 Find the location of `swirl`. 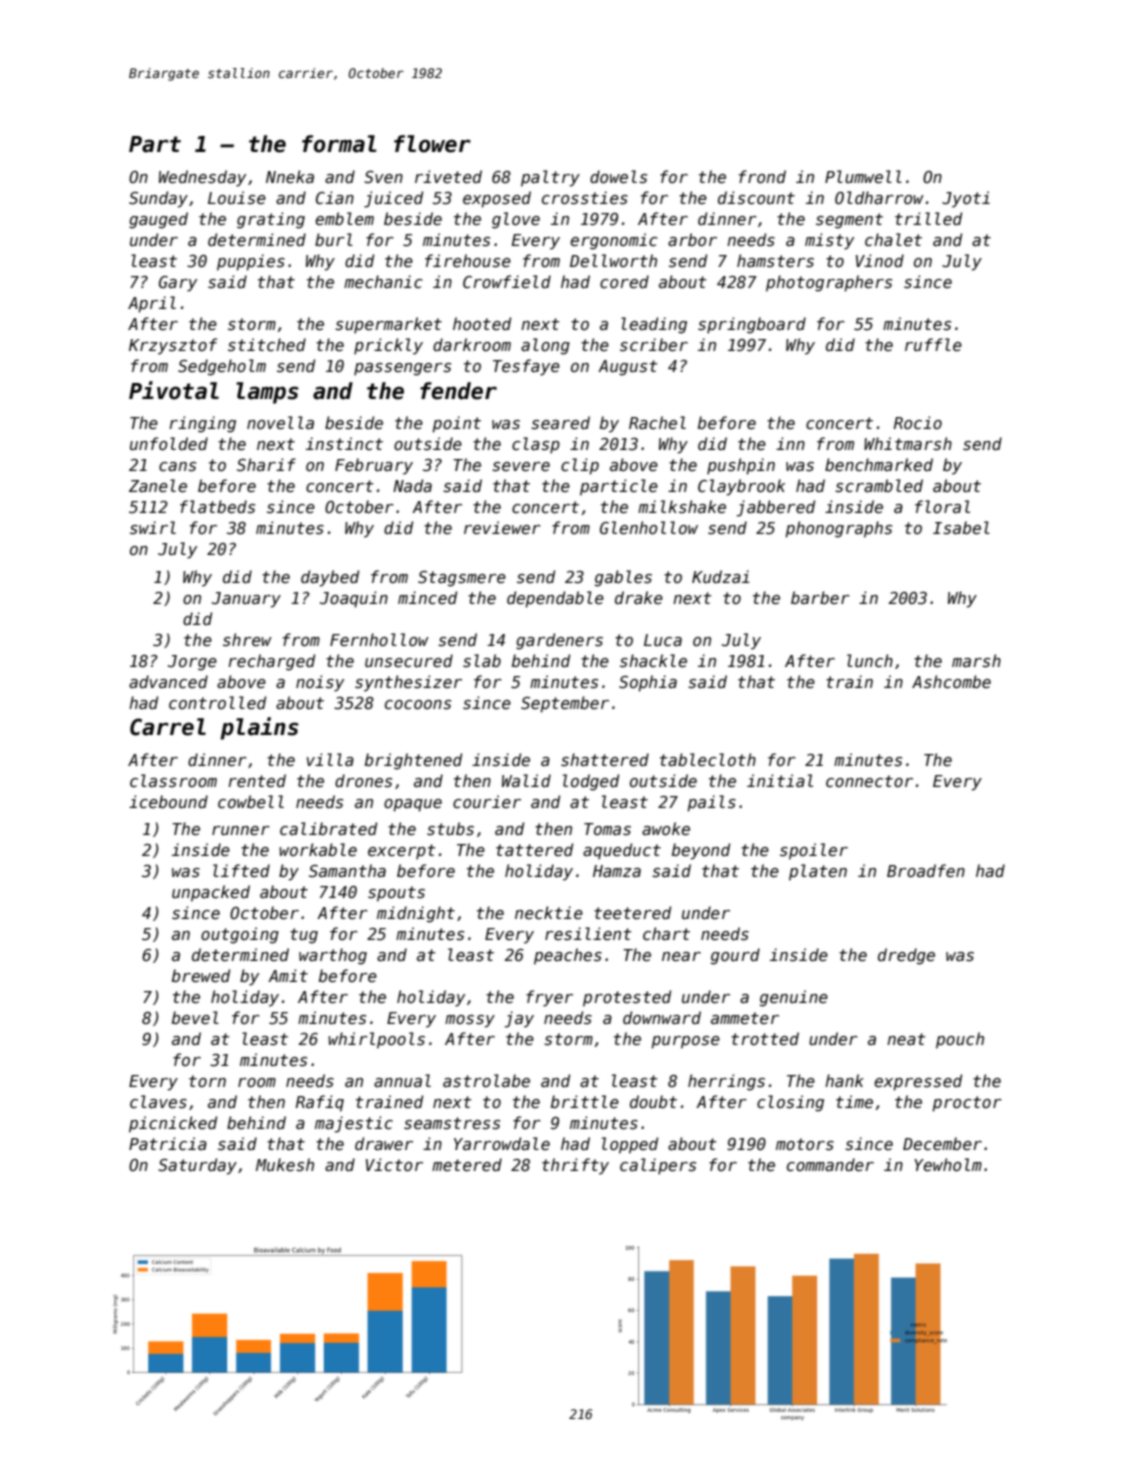

swirl is located at coordinates (153, 527).
